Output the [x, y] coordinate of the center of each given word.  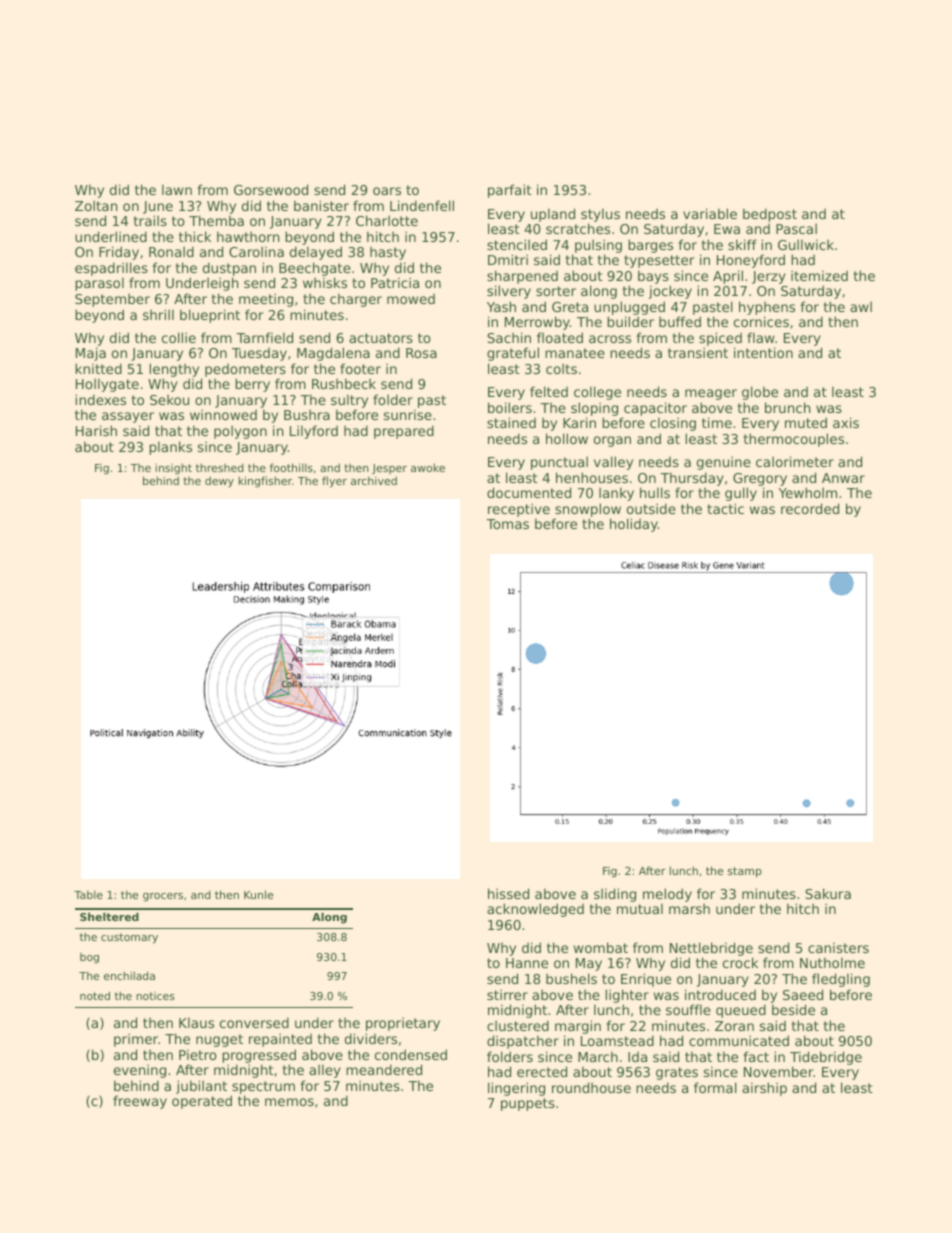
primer [136, 1040]
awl [861, 306]
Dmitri [508, 259]
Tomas [507, 524]
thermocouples [794, 440]
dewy [219, 481]
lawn [177, 189]
